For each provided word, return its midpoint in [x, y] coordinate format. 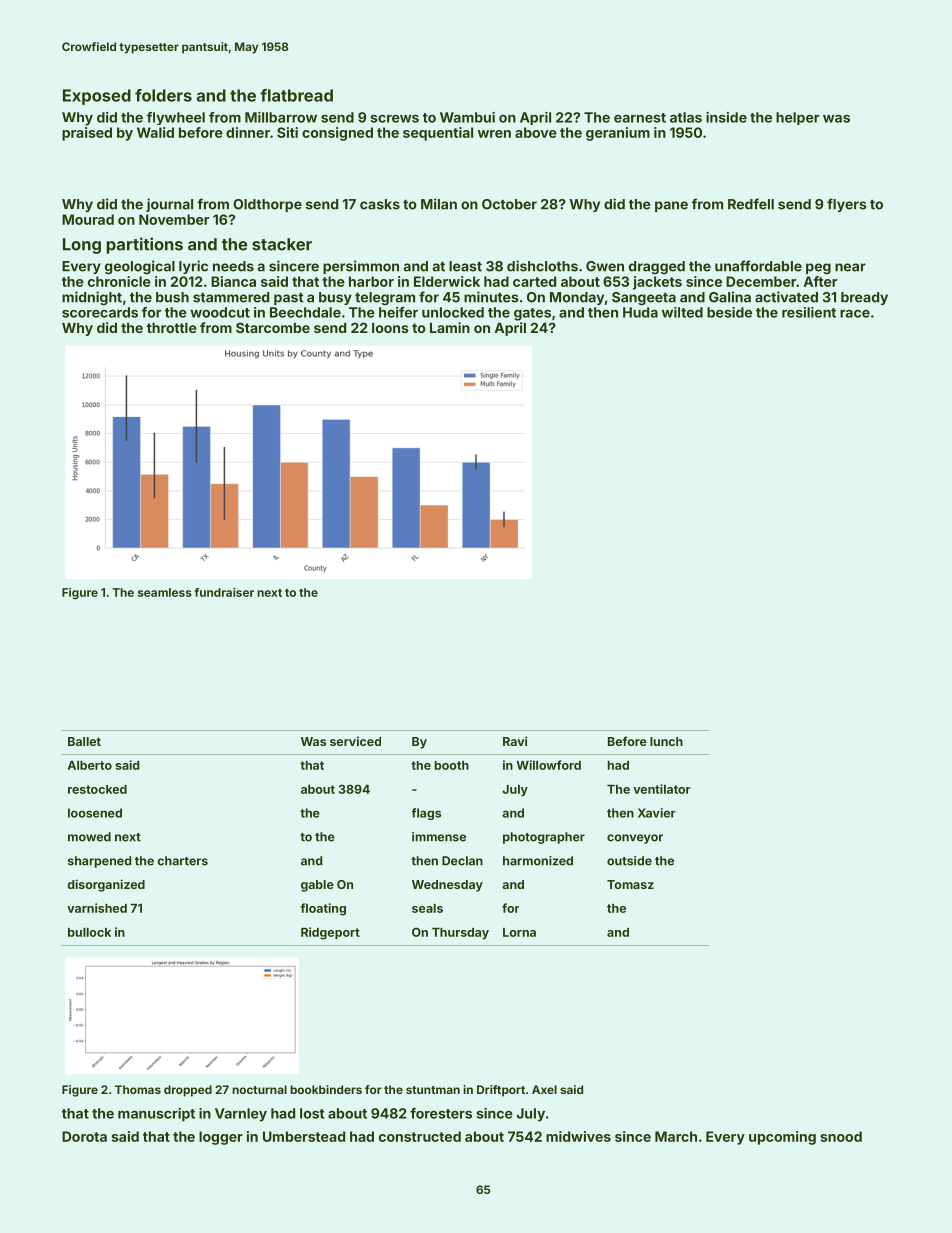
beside [729, 312]
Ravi [515, 741]
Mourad [88, 219]
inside [726, 117]
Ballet [84, 741]
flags [426, 814]
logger [221, 1138]
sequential [438, 134]
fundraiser [224, 592]
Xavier [657, 813]
